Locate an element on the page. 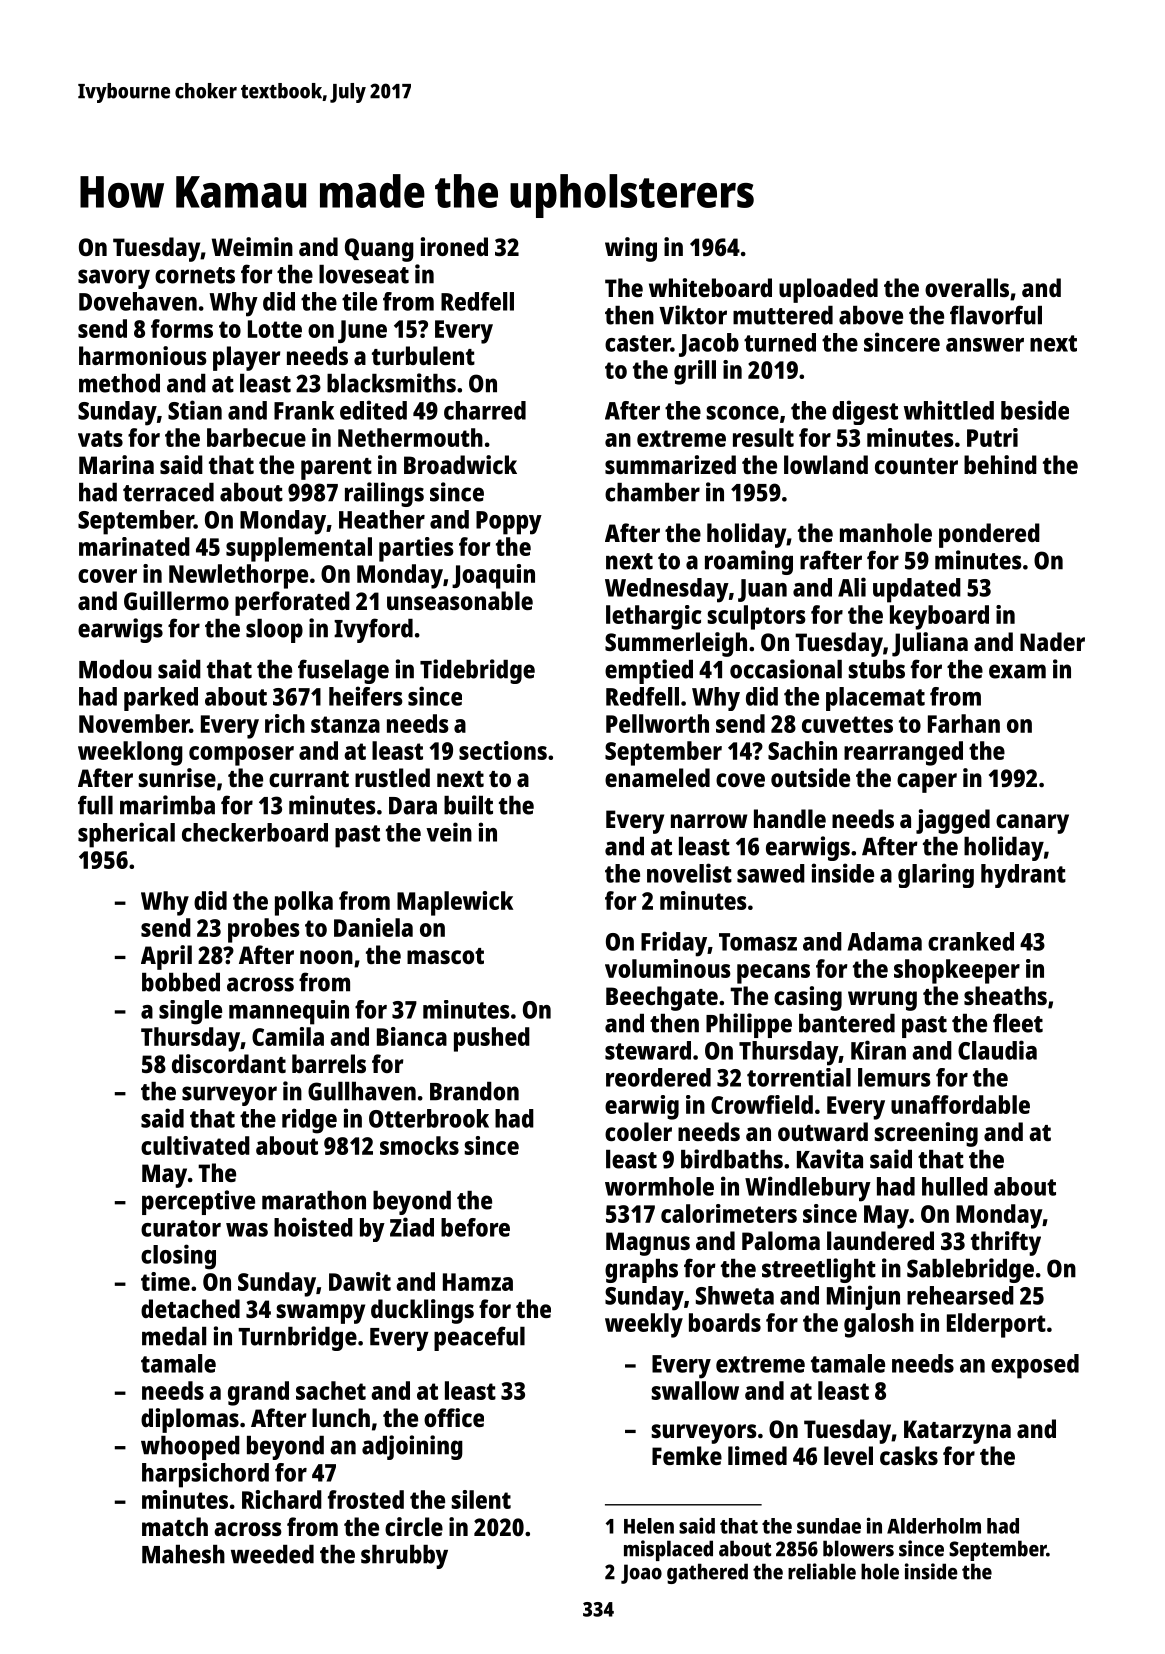 This page has height=1654, width=1165. Bianca is located at coordinates (412, 1036).
